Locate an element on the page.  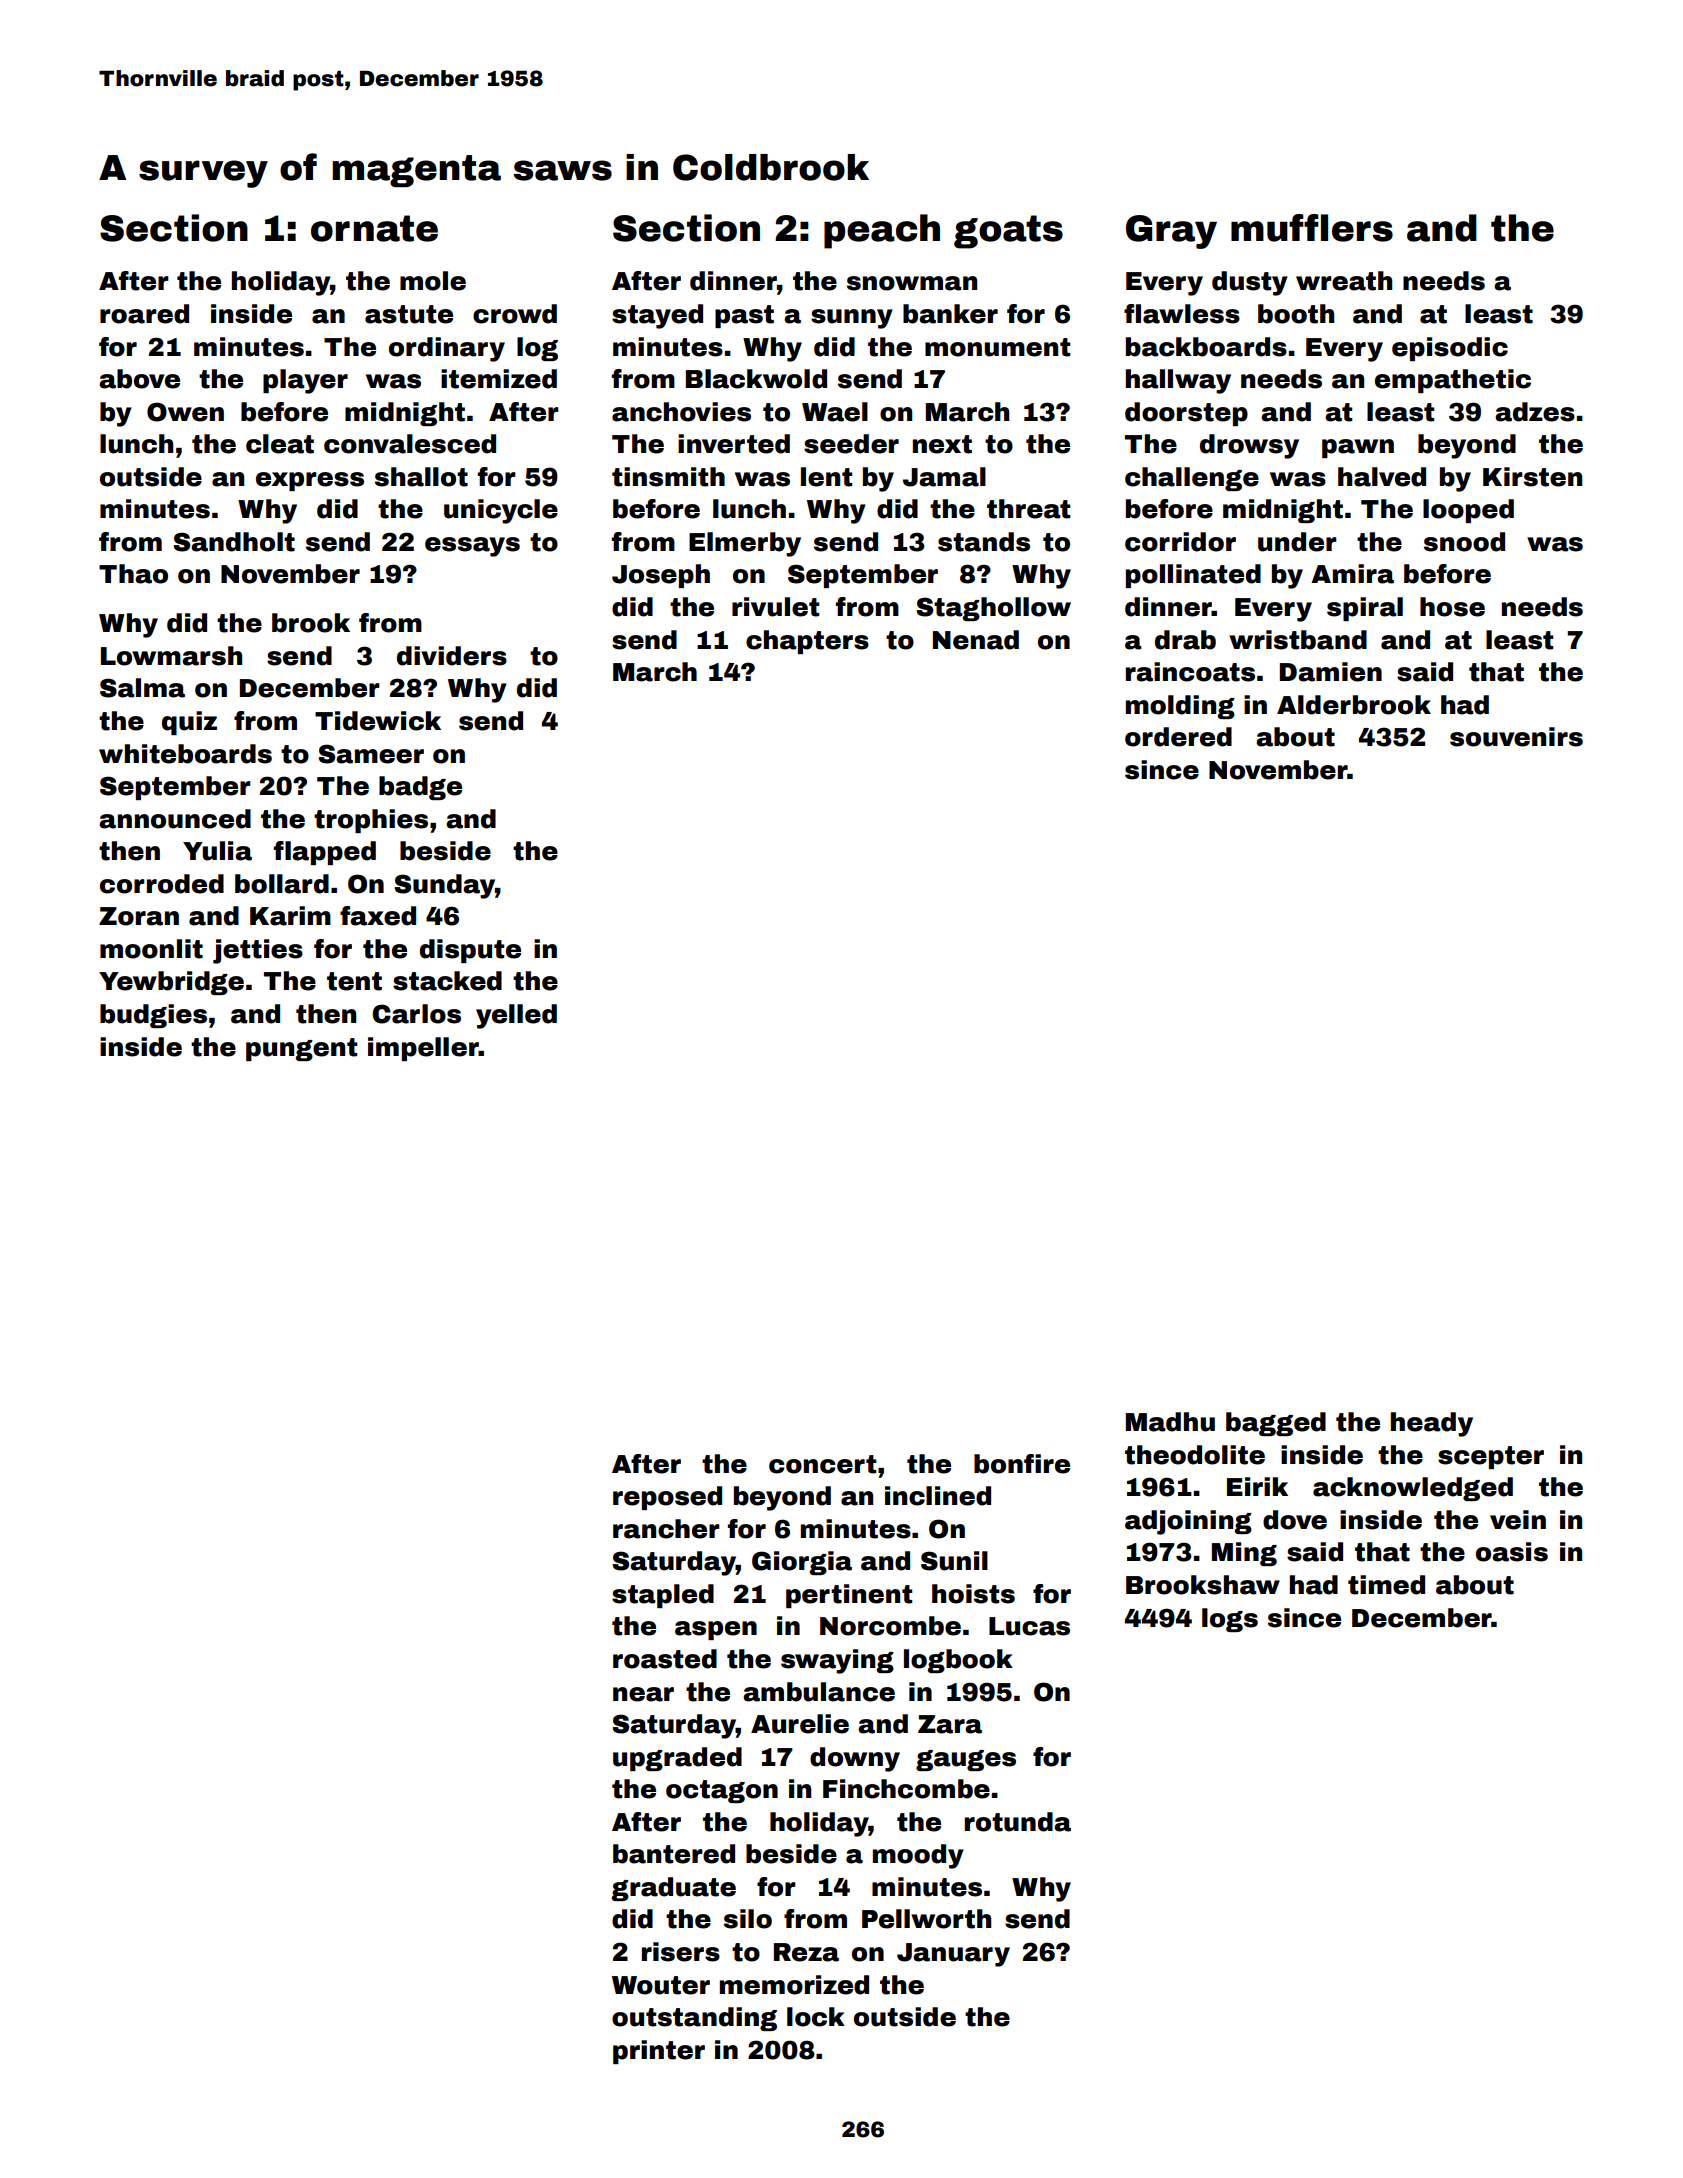
mufflers is located at coordinates (1312, 228).
